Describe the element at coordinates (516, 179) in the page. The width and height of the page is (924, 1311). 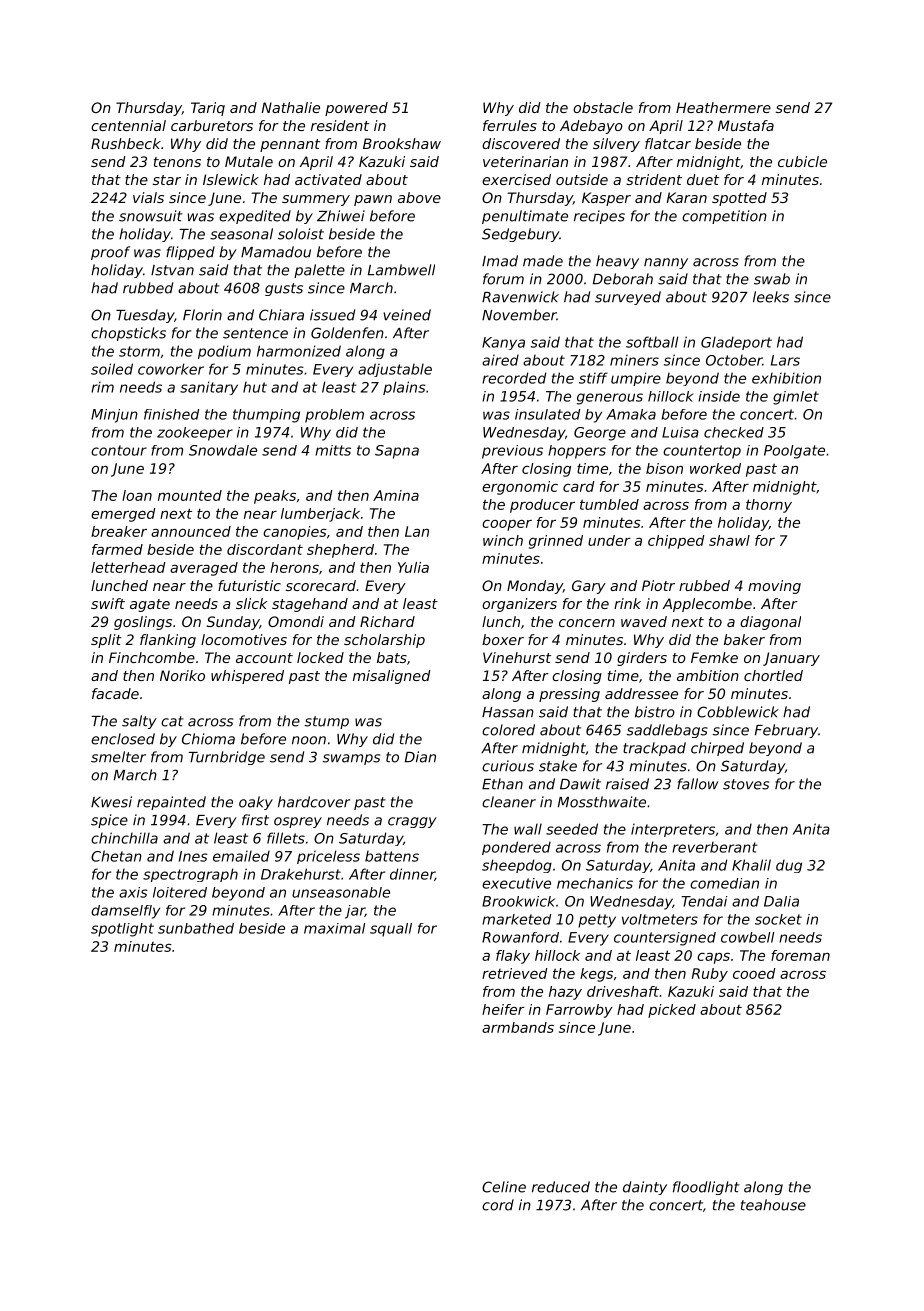
I see `exercised` at that location.
